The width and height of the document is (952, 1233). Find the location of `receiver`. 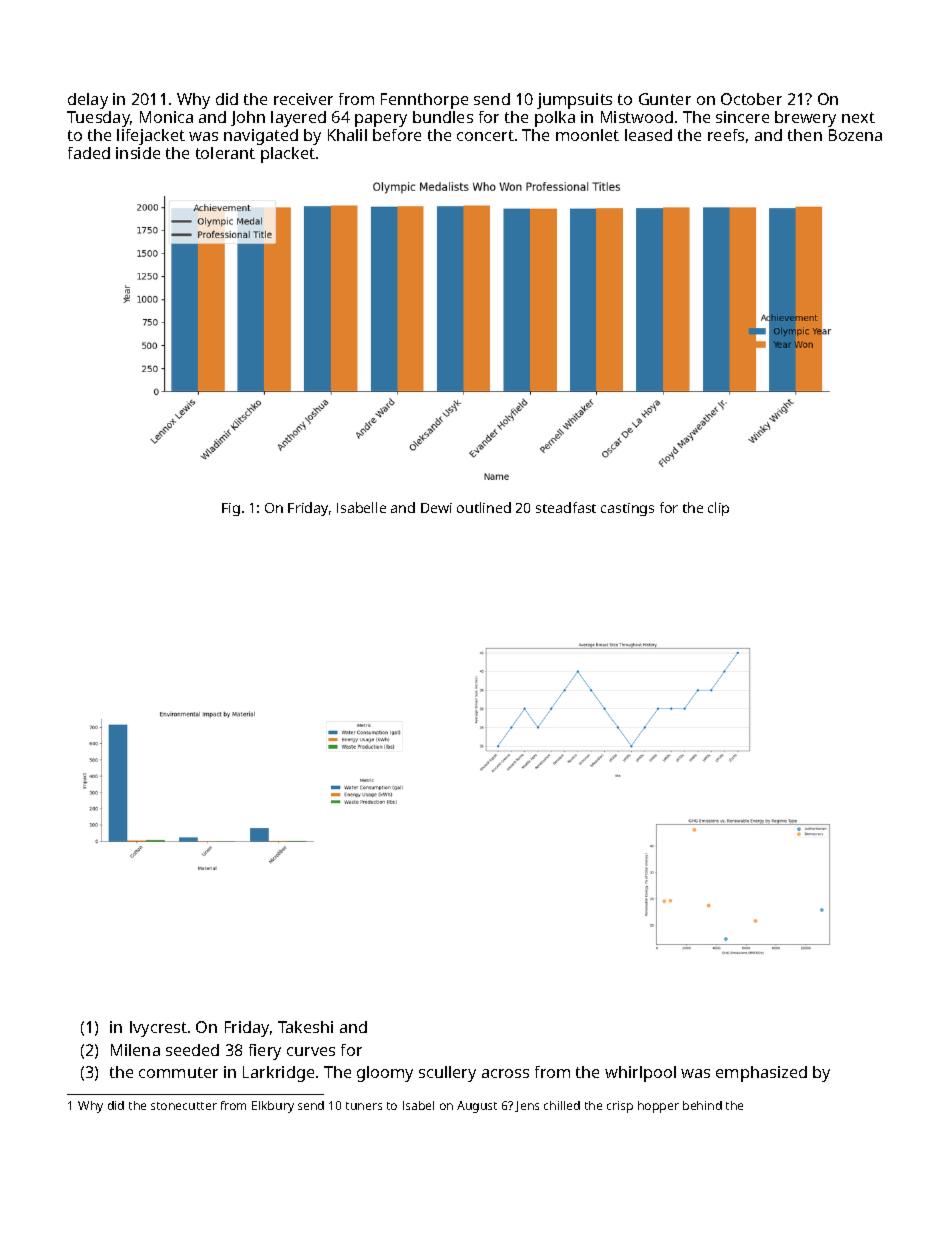

receiver is located at coordinates (303, 99).
